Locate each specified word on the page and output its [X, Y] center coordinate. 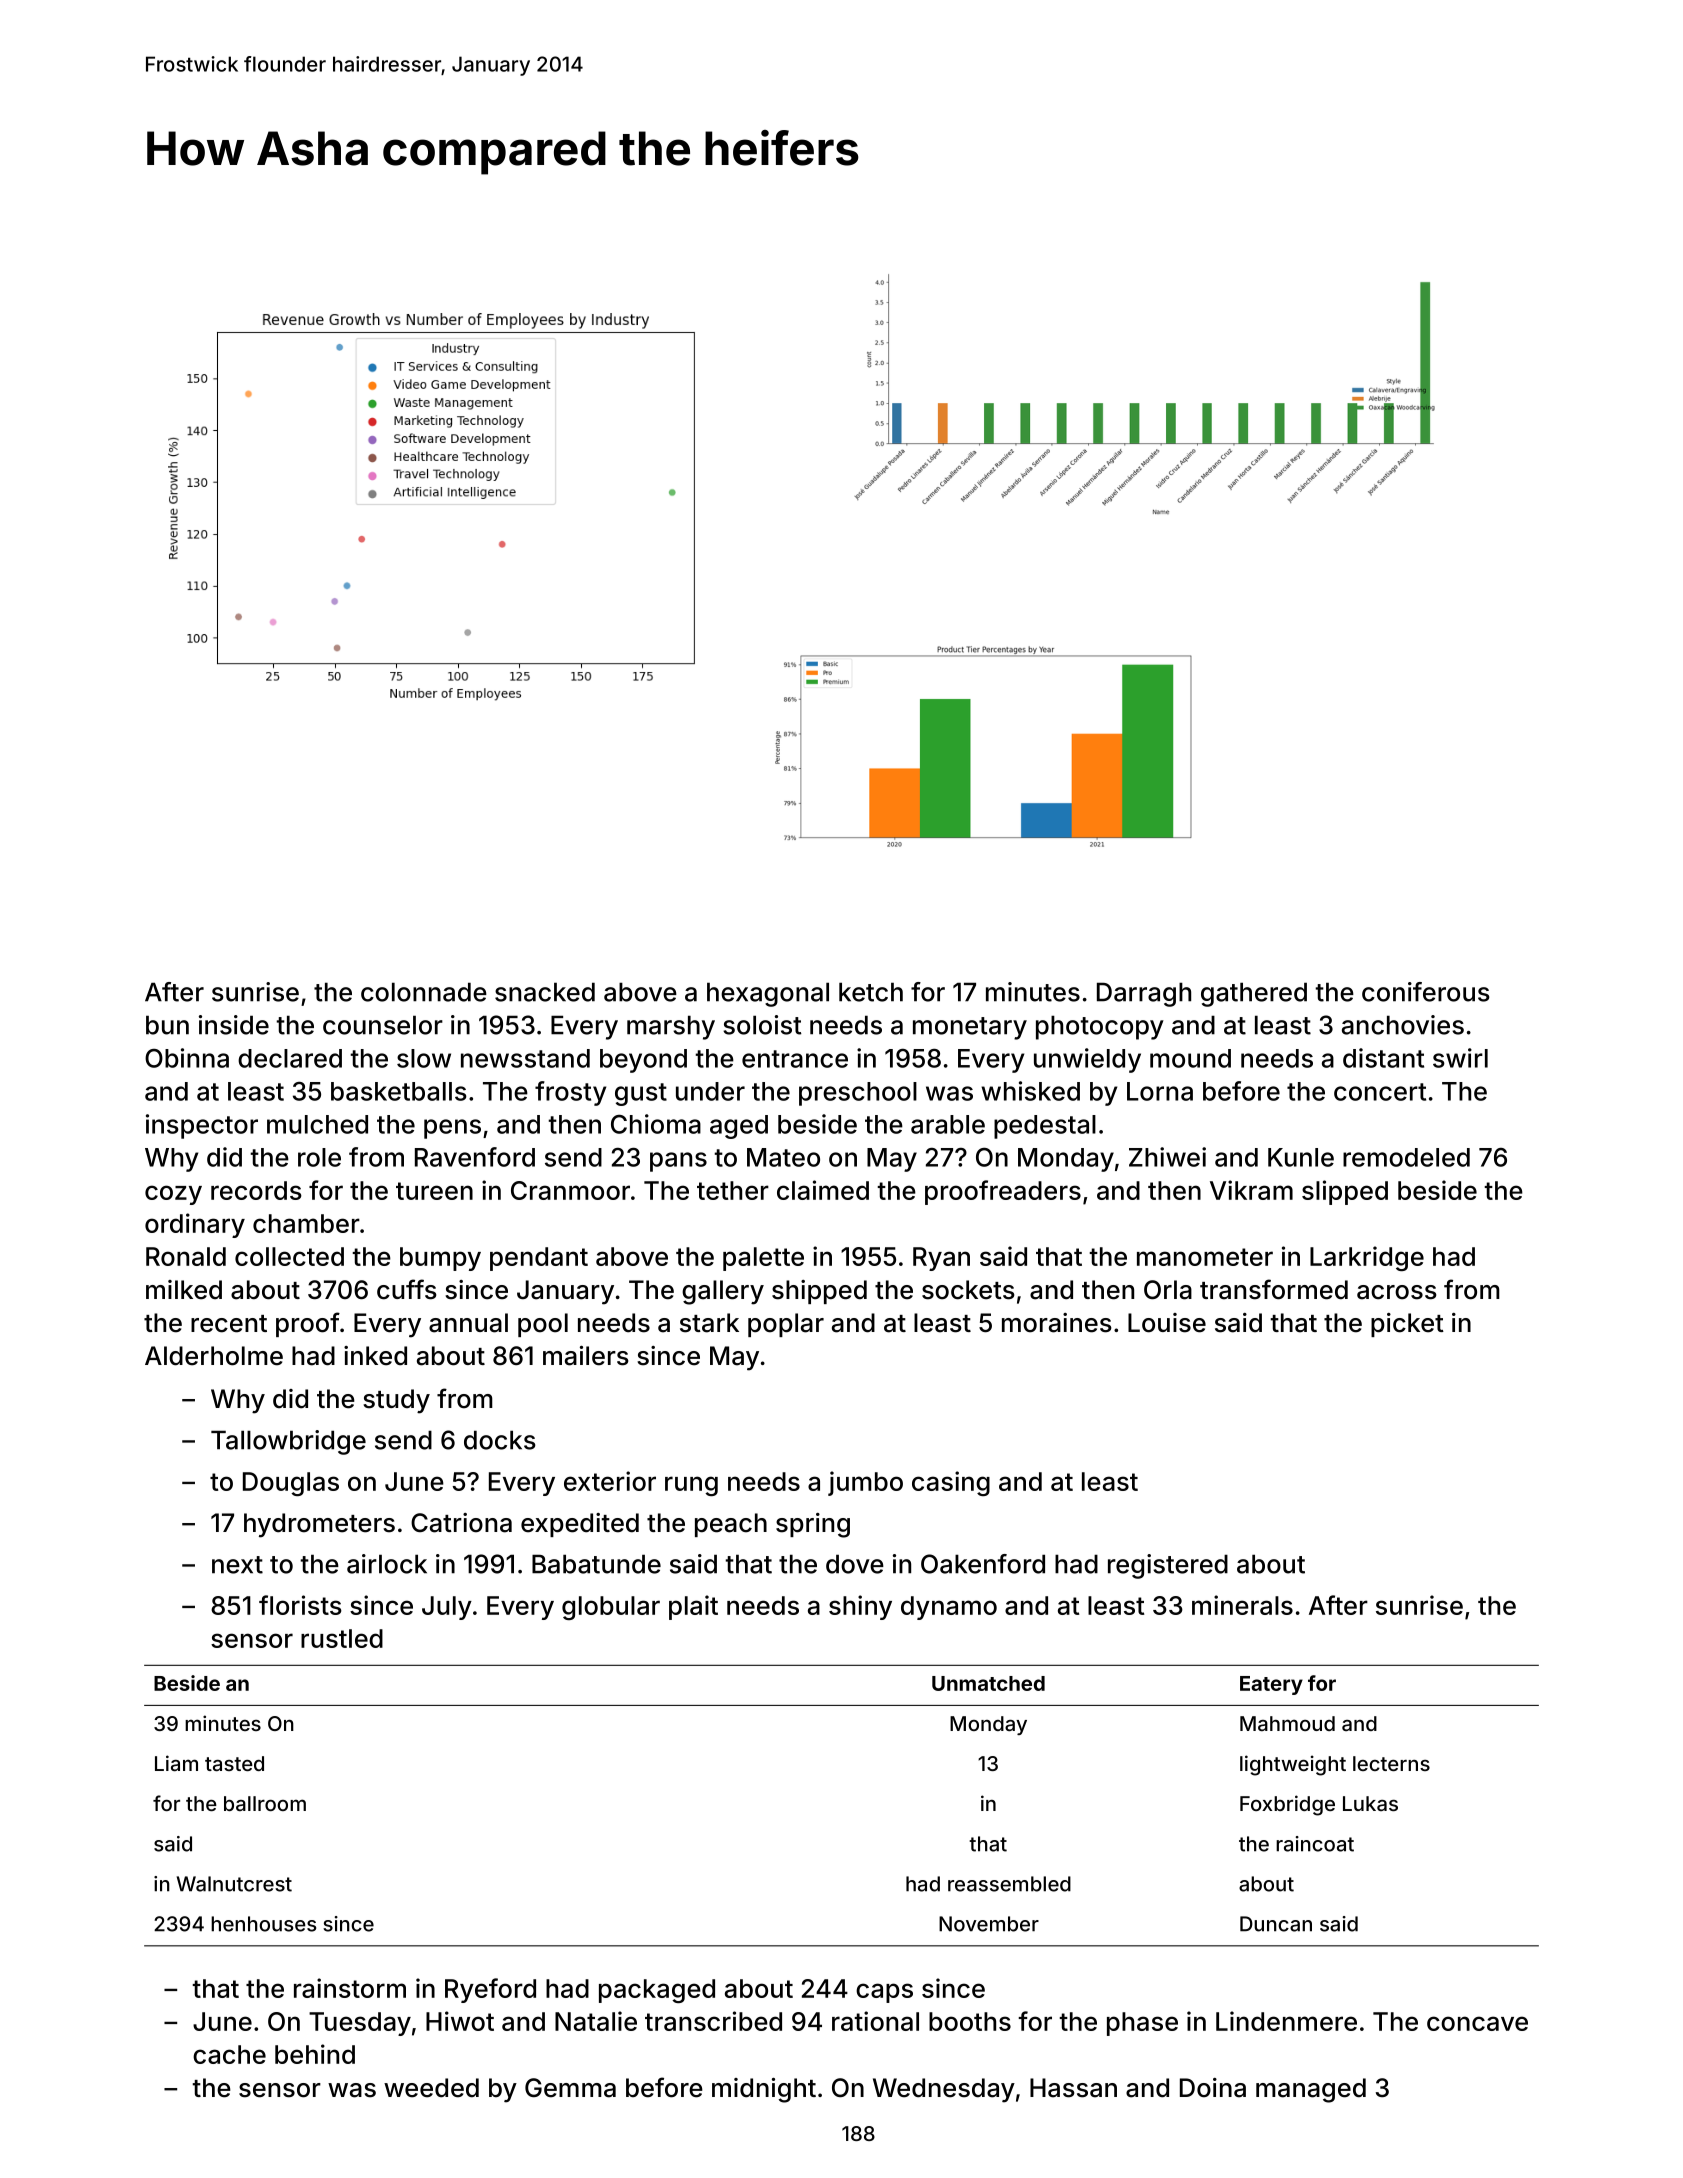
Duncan [1276, 1924]
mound [1190, 1058]
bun [167, 1025]
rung [691, 1486]
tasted [234, 1763]
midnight [764, 2090]
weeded [431, 2088]
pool [543, 1325]
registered [1168, 1566]
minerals [1242, 1605]
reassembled [1009, 1884]
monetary [970, 1028]
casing [951, 1483]
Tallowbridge [288, 1442]
